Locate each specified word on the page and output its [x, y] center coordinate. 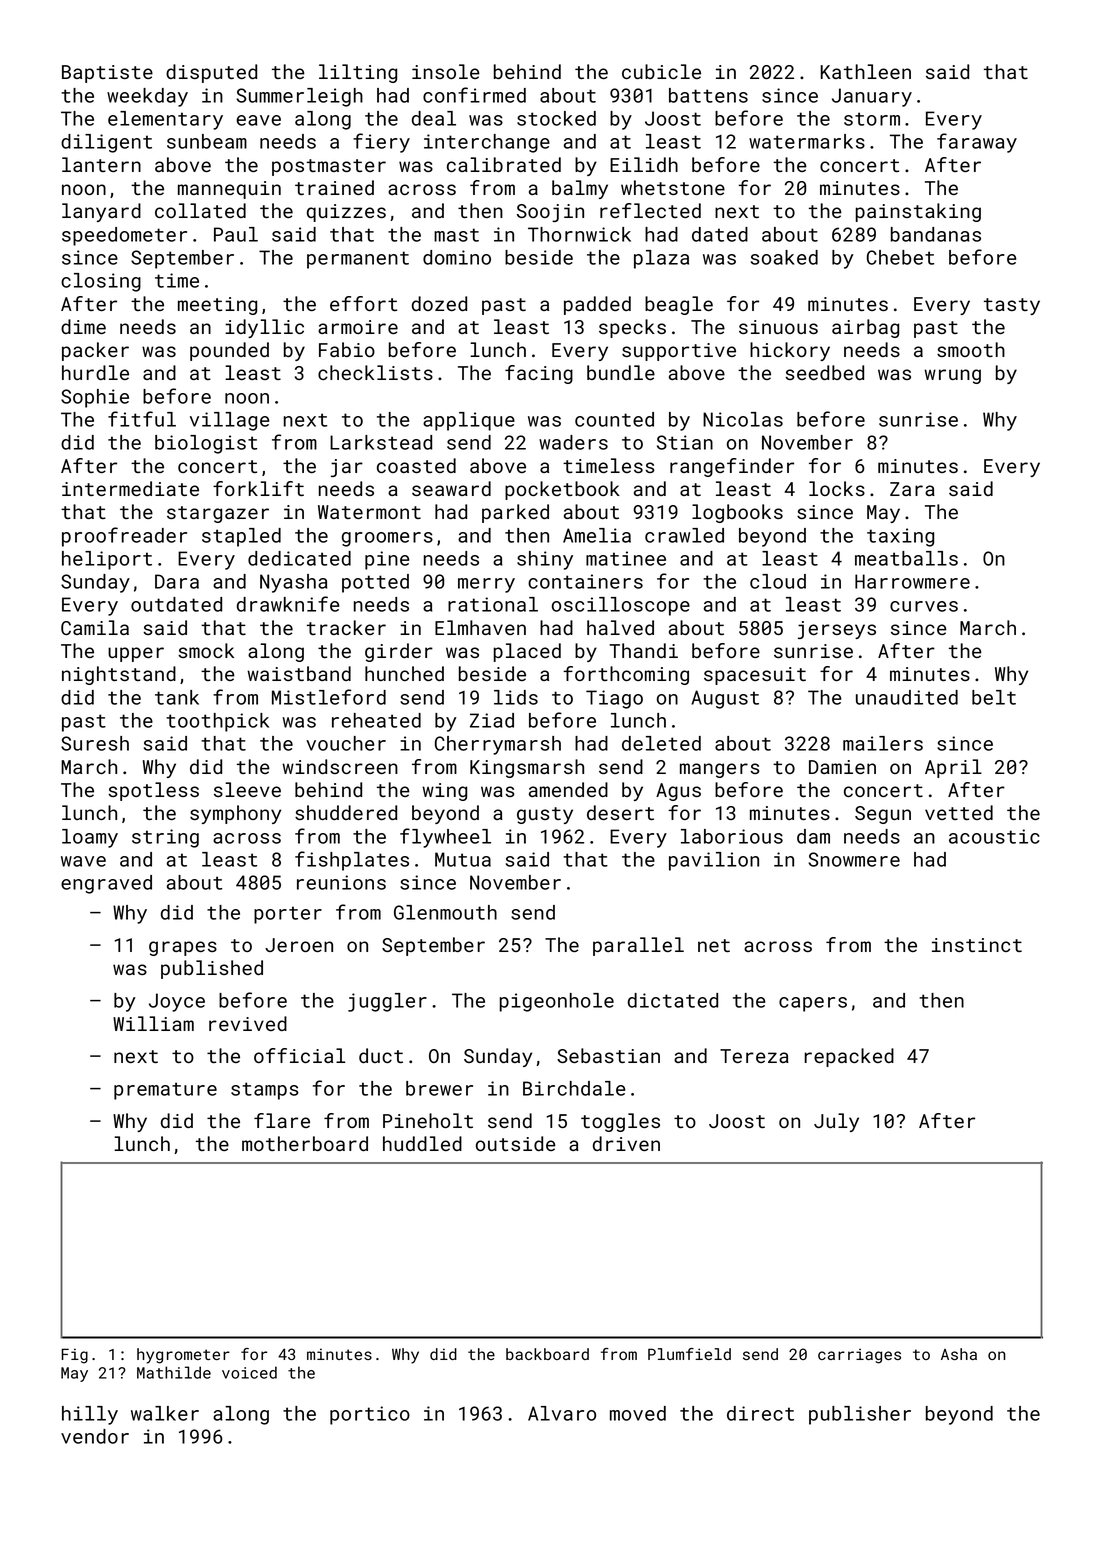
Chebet [900, 257]
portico [370, 1415]
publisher [860, 1415]
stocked [556, 118]
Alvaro [562, 1413]
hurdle [95, 372]
